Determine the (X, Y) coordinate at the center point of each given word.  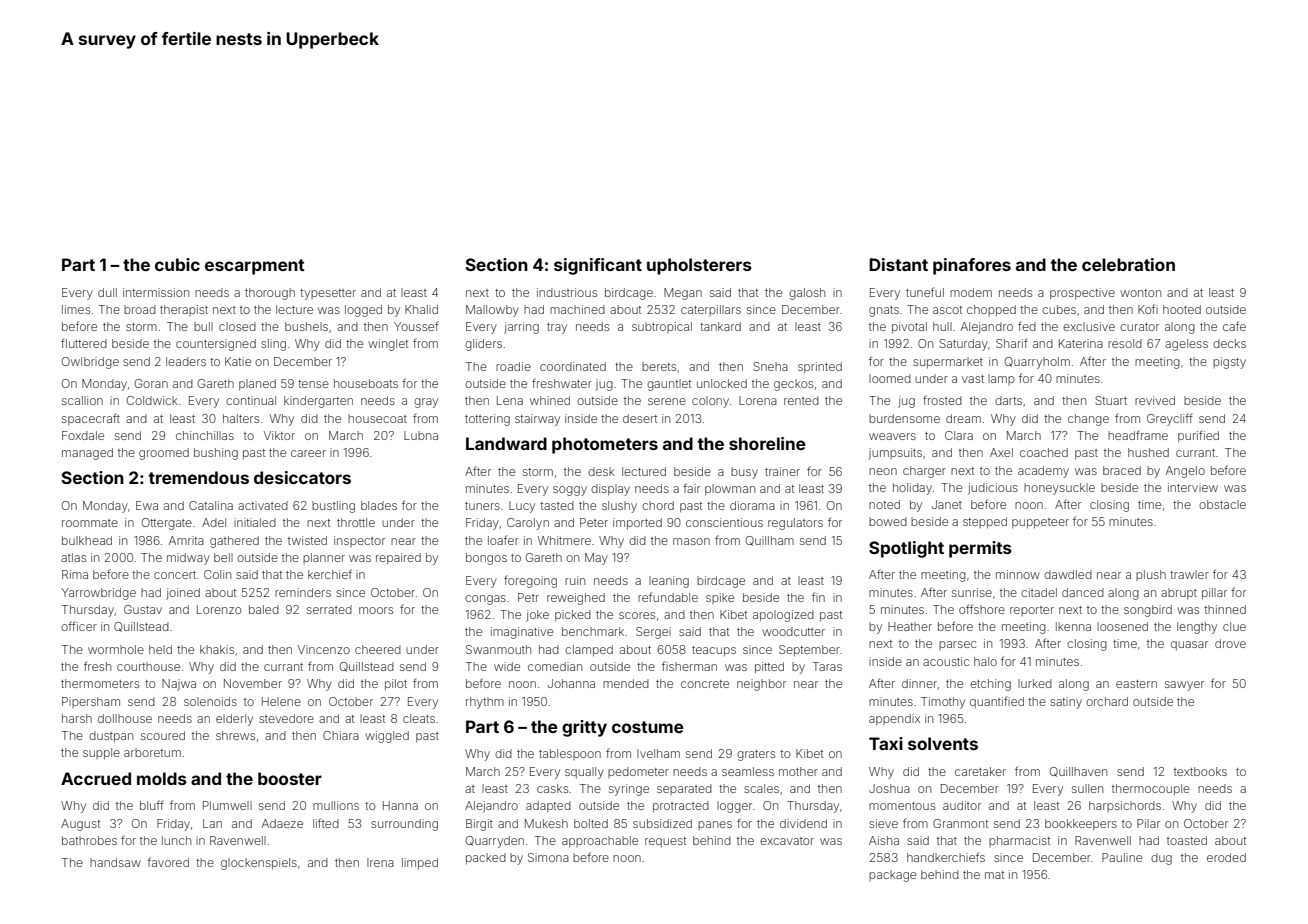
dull (107, 292)
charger (924, 472)
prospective (1082, 293)
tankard (720, 326)
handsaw (115, 862)
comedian (555, 666)
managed (87, 454)
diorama (752, 505)
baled (264, 609)
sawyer (1184, 686)
